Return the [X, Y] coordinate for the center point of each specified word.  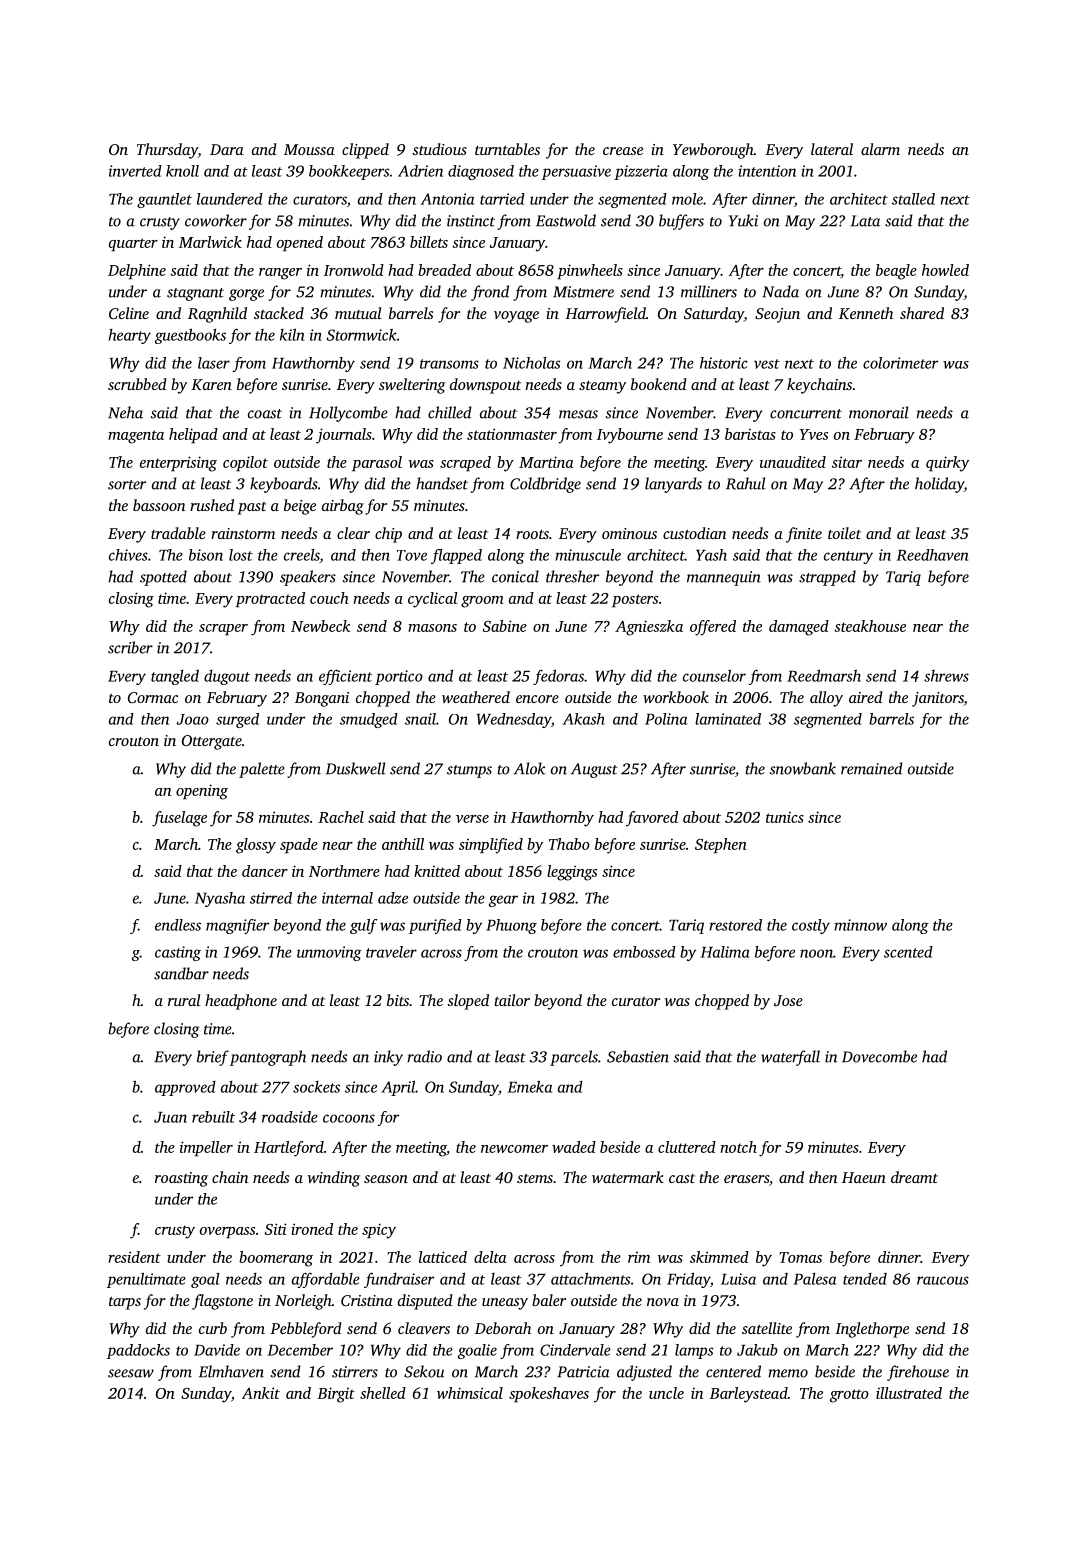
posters [635, 600]
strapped [827, 578]
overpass [227, 1232]
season [386, 1179]
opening [202, 792]
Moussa [309, 149]
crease [623, 151]
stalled [913, 199]
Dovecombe [879, 1056]
